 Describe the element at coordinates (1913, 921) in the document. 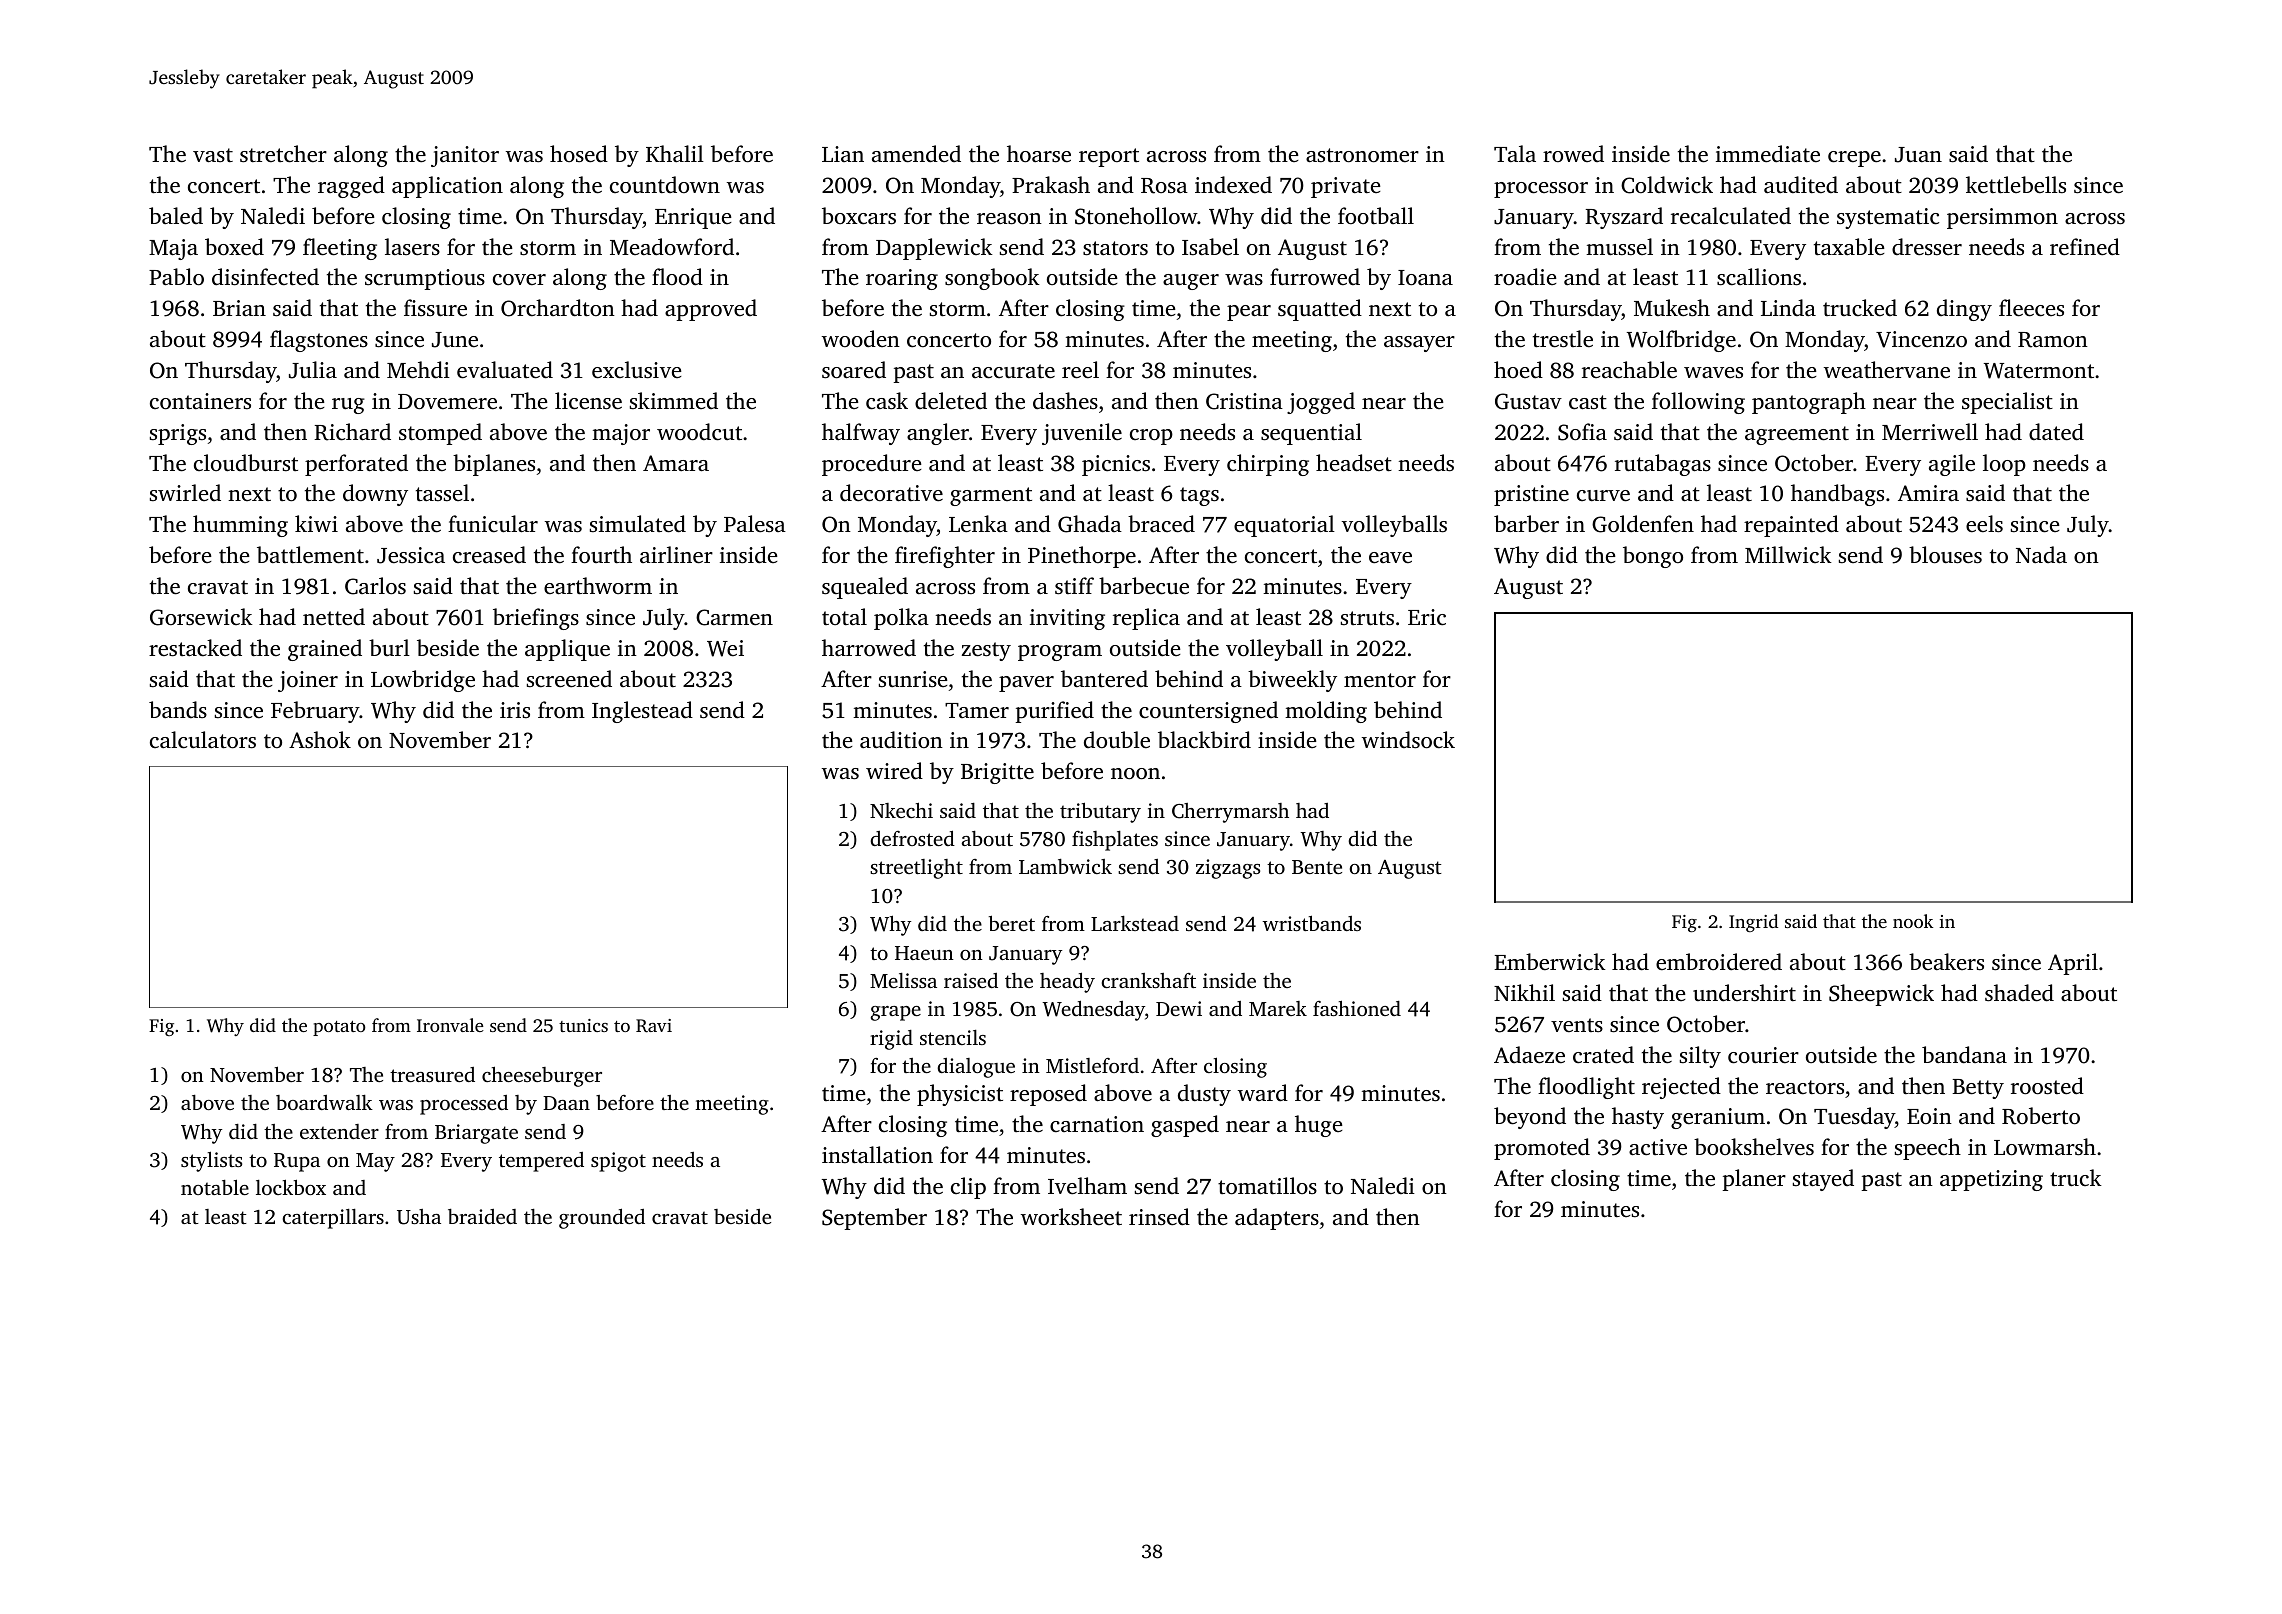

I see `nook` at that location.
